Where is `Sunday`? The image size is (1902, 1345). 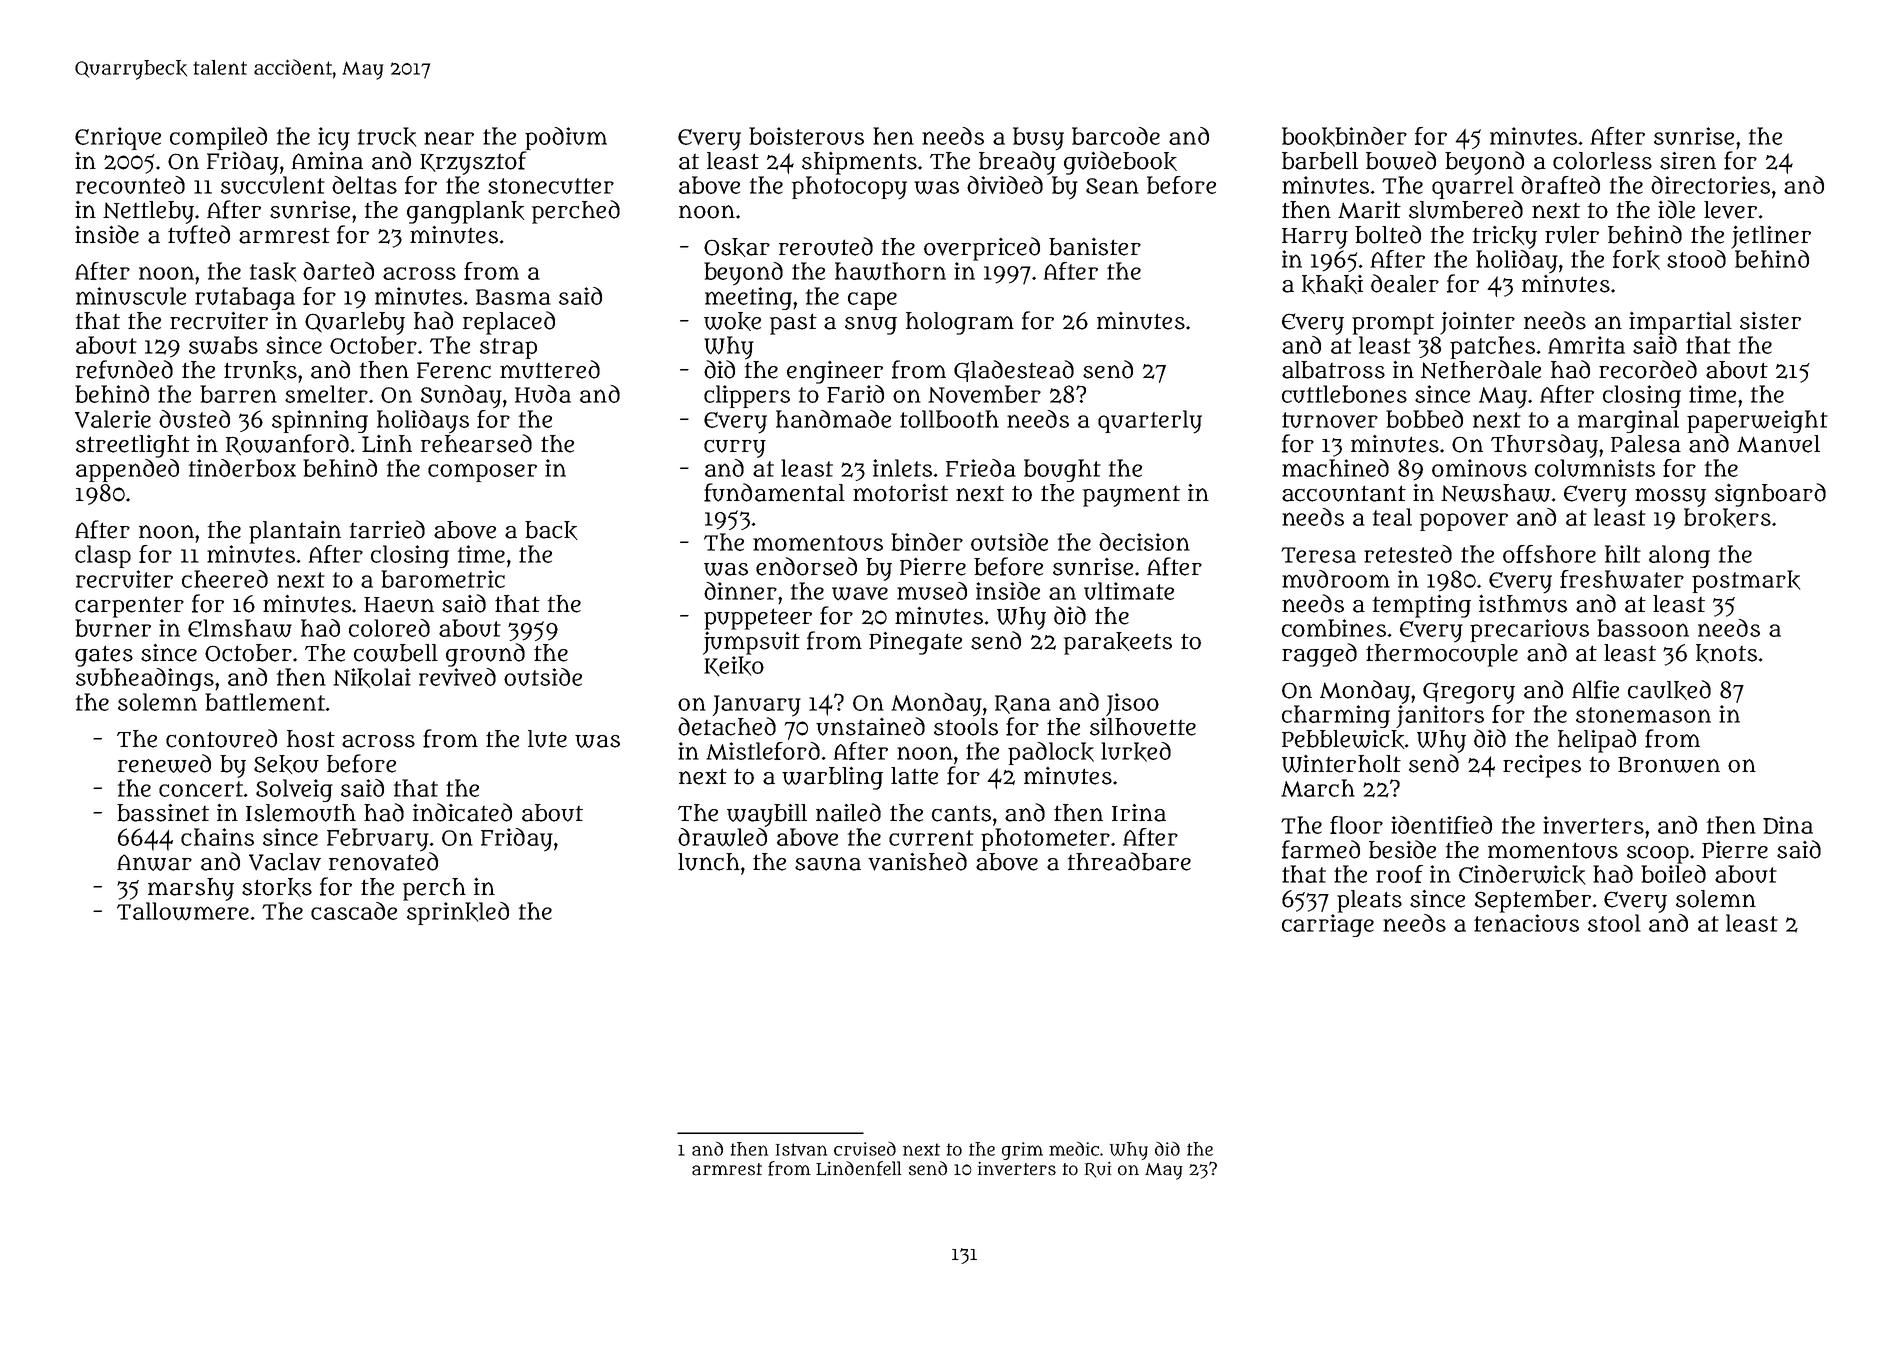
Sunday is located at coordinates (461, 397).
